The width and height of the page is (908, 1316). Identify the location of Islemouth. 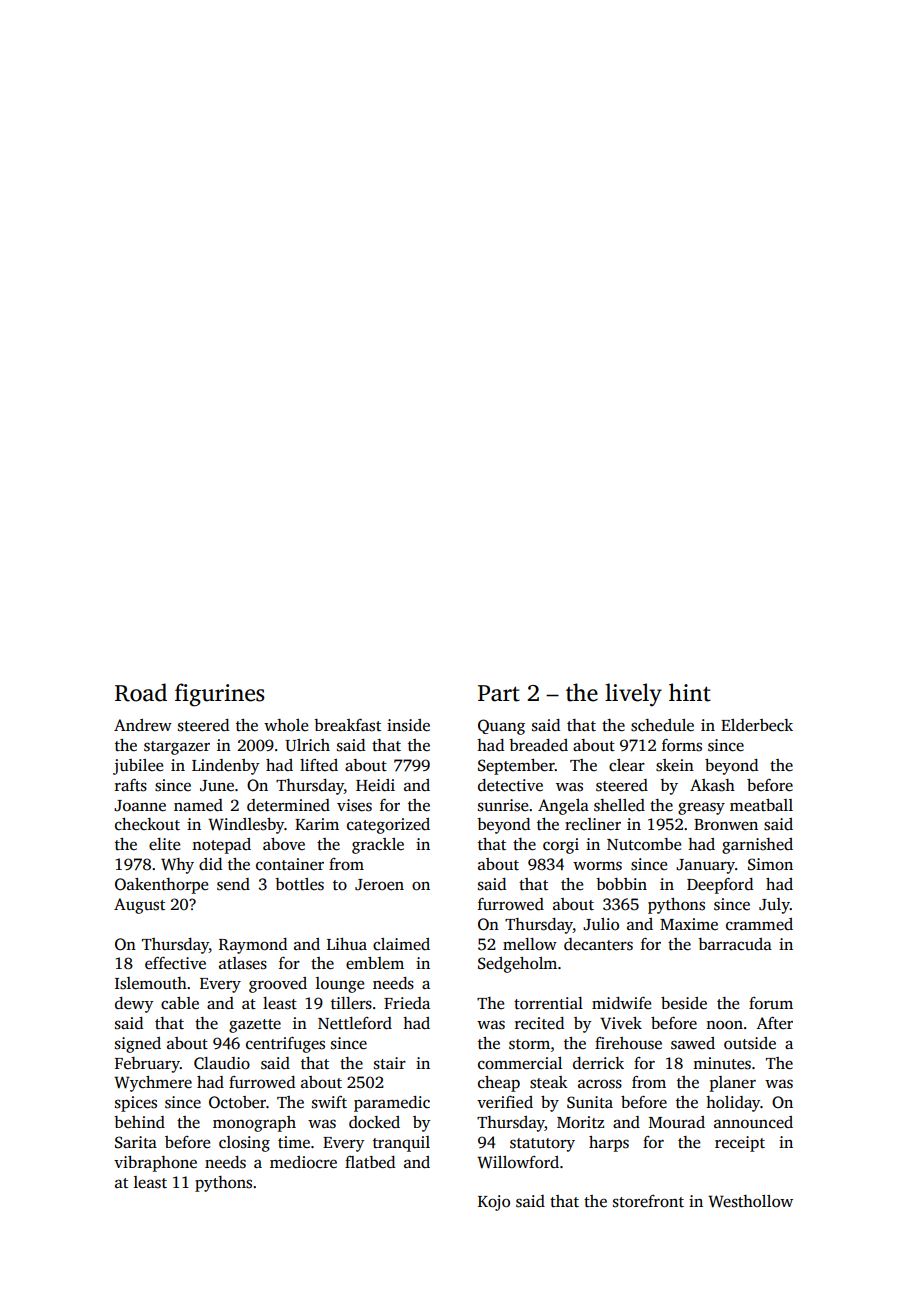
(151, 983).
